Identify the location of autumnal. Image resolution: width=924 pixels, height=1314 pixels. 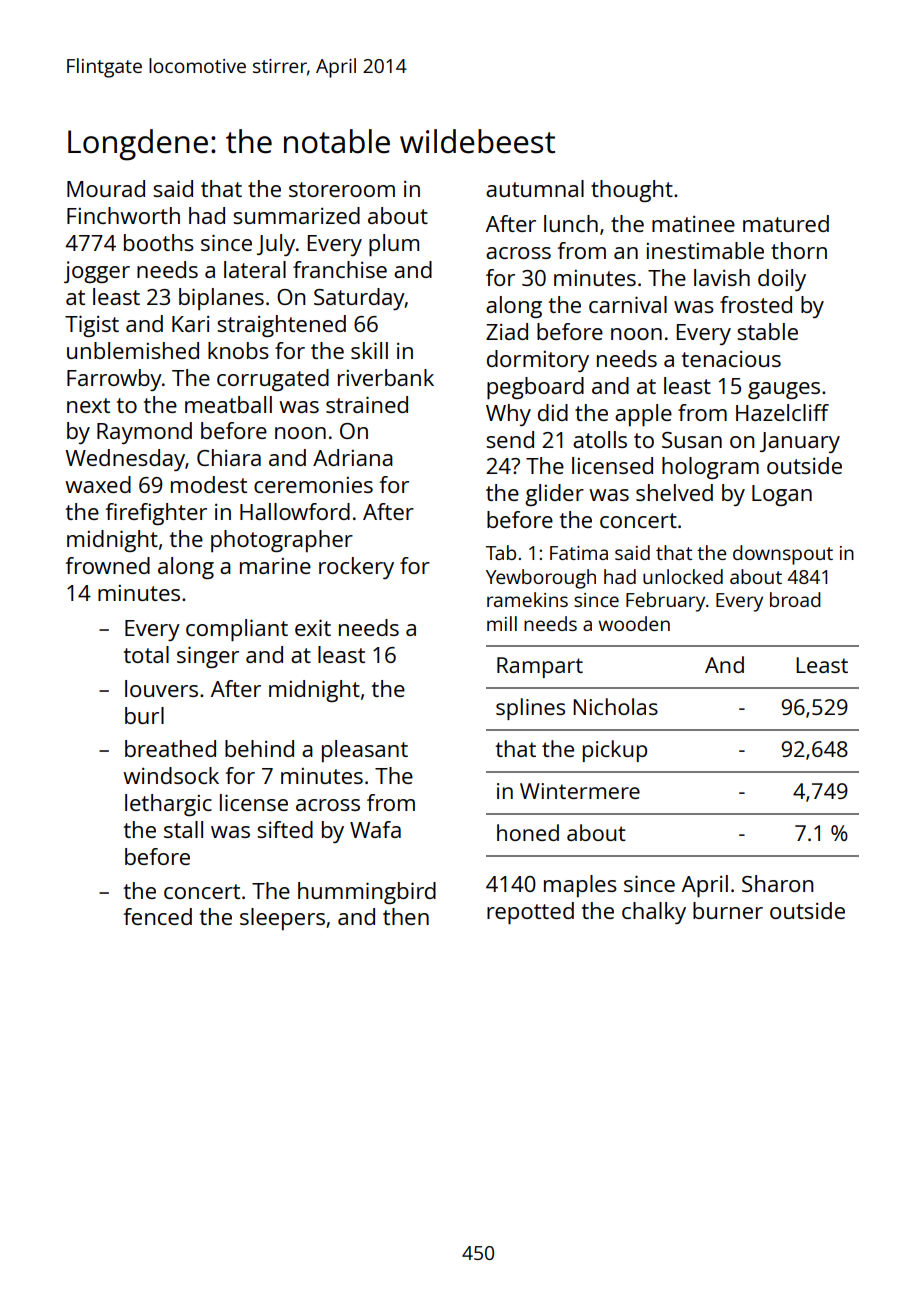
(535, 188).
